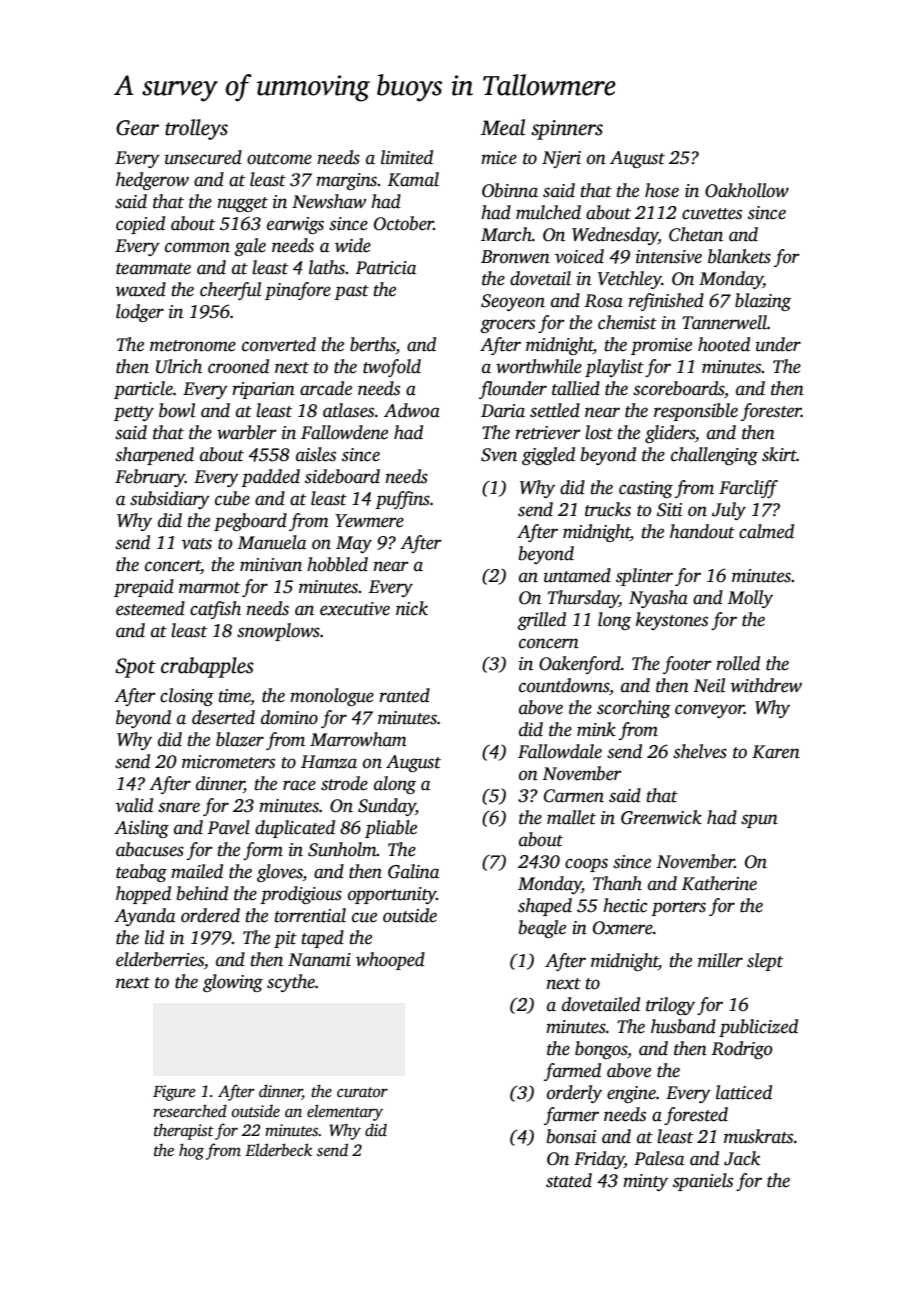  I want to click on race, so click(299, 785).
